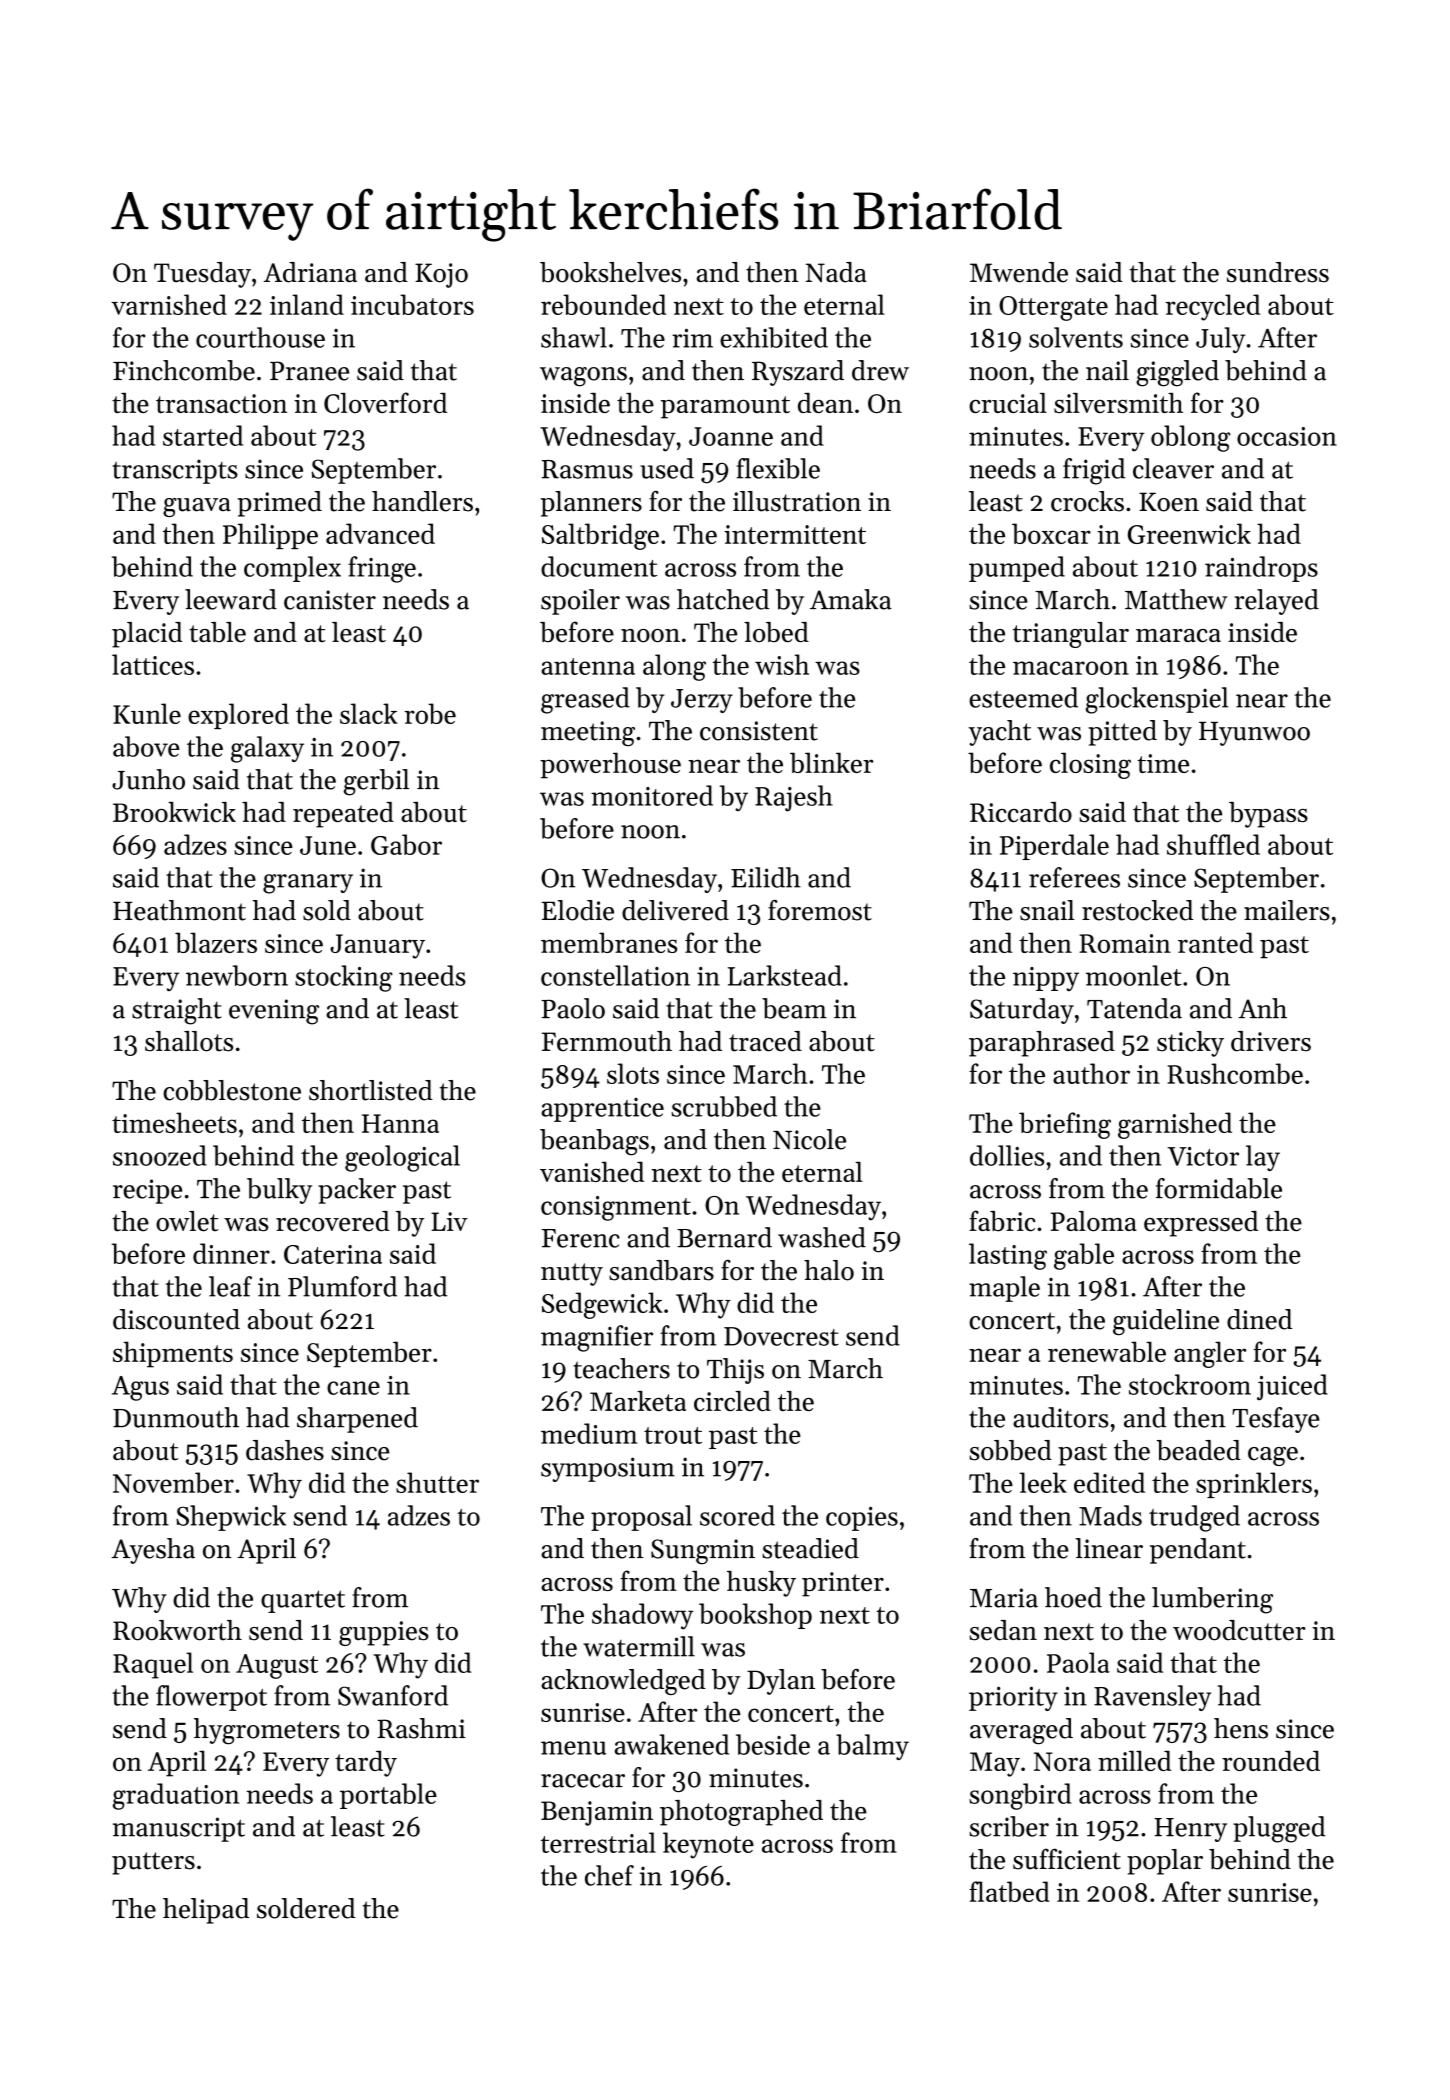  What do you see at coordinates (310, 272) in the screenshot?
I see `Adriana` at bounding box center [310, 272].
